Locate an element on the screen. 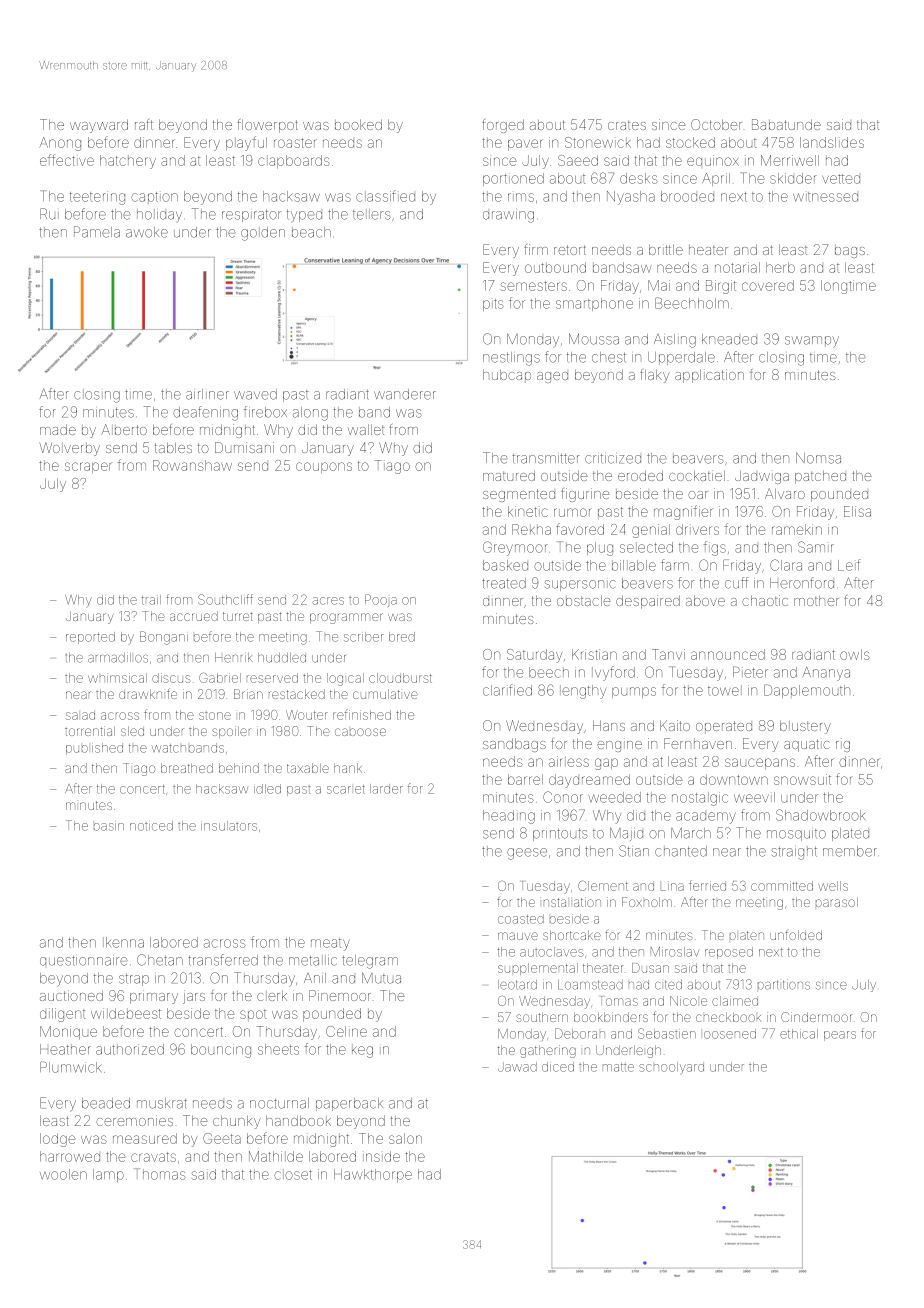 This screenshot has width=924, height=1308. firebox is located at coordinates (265, 412).
